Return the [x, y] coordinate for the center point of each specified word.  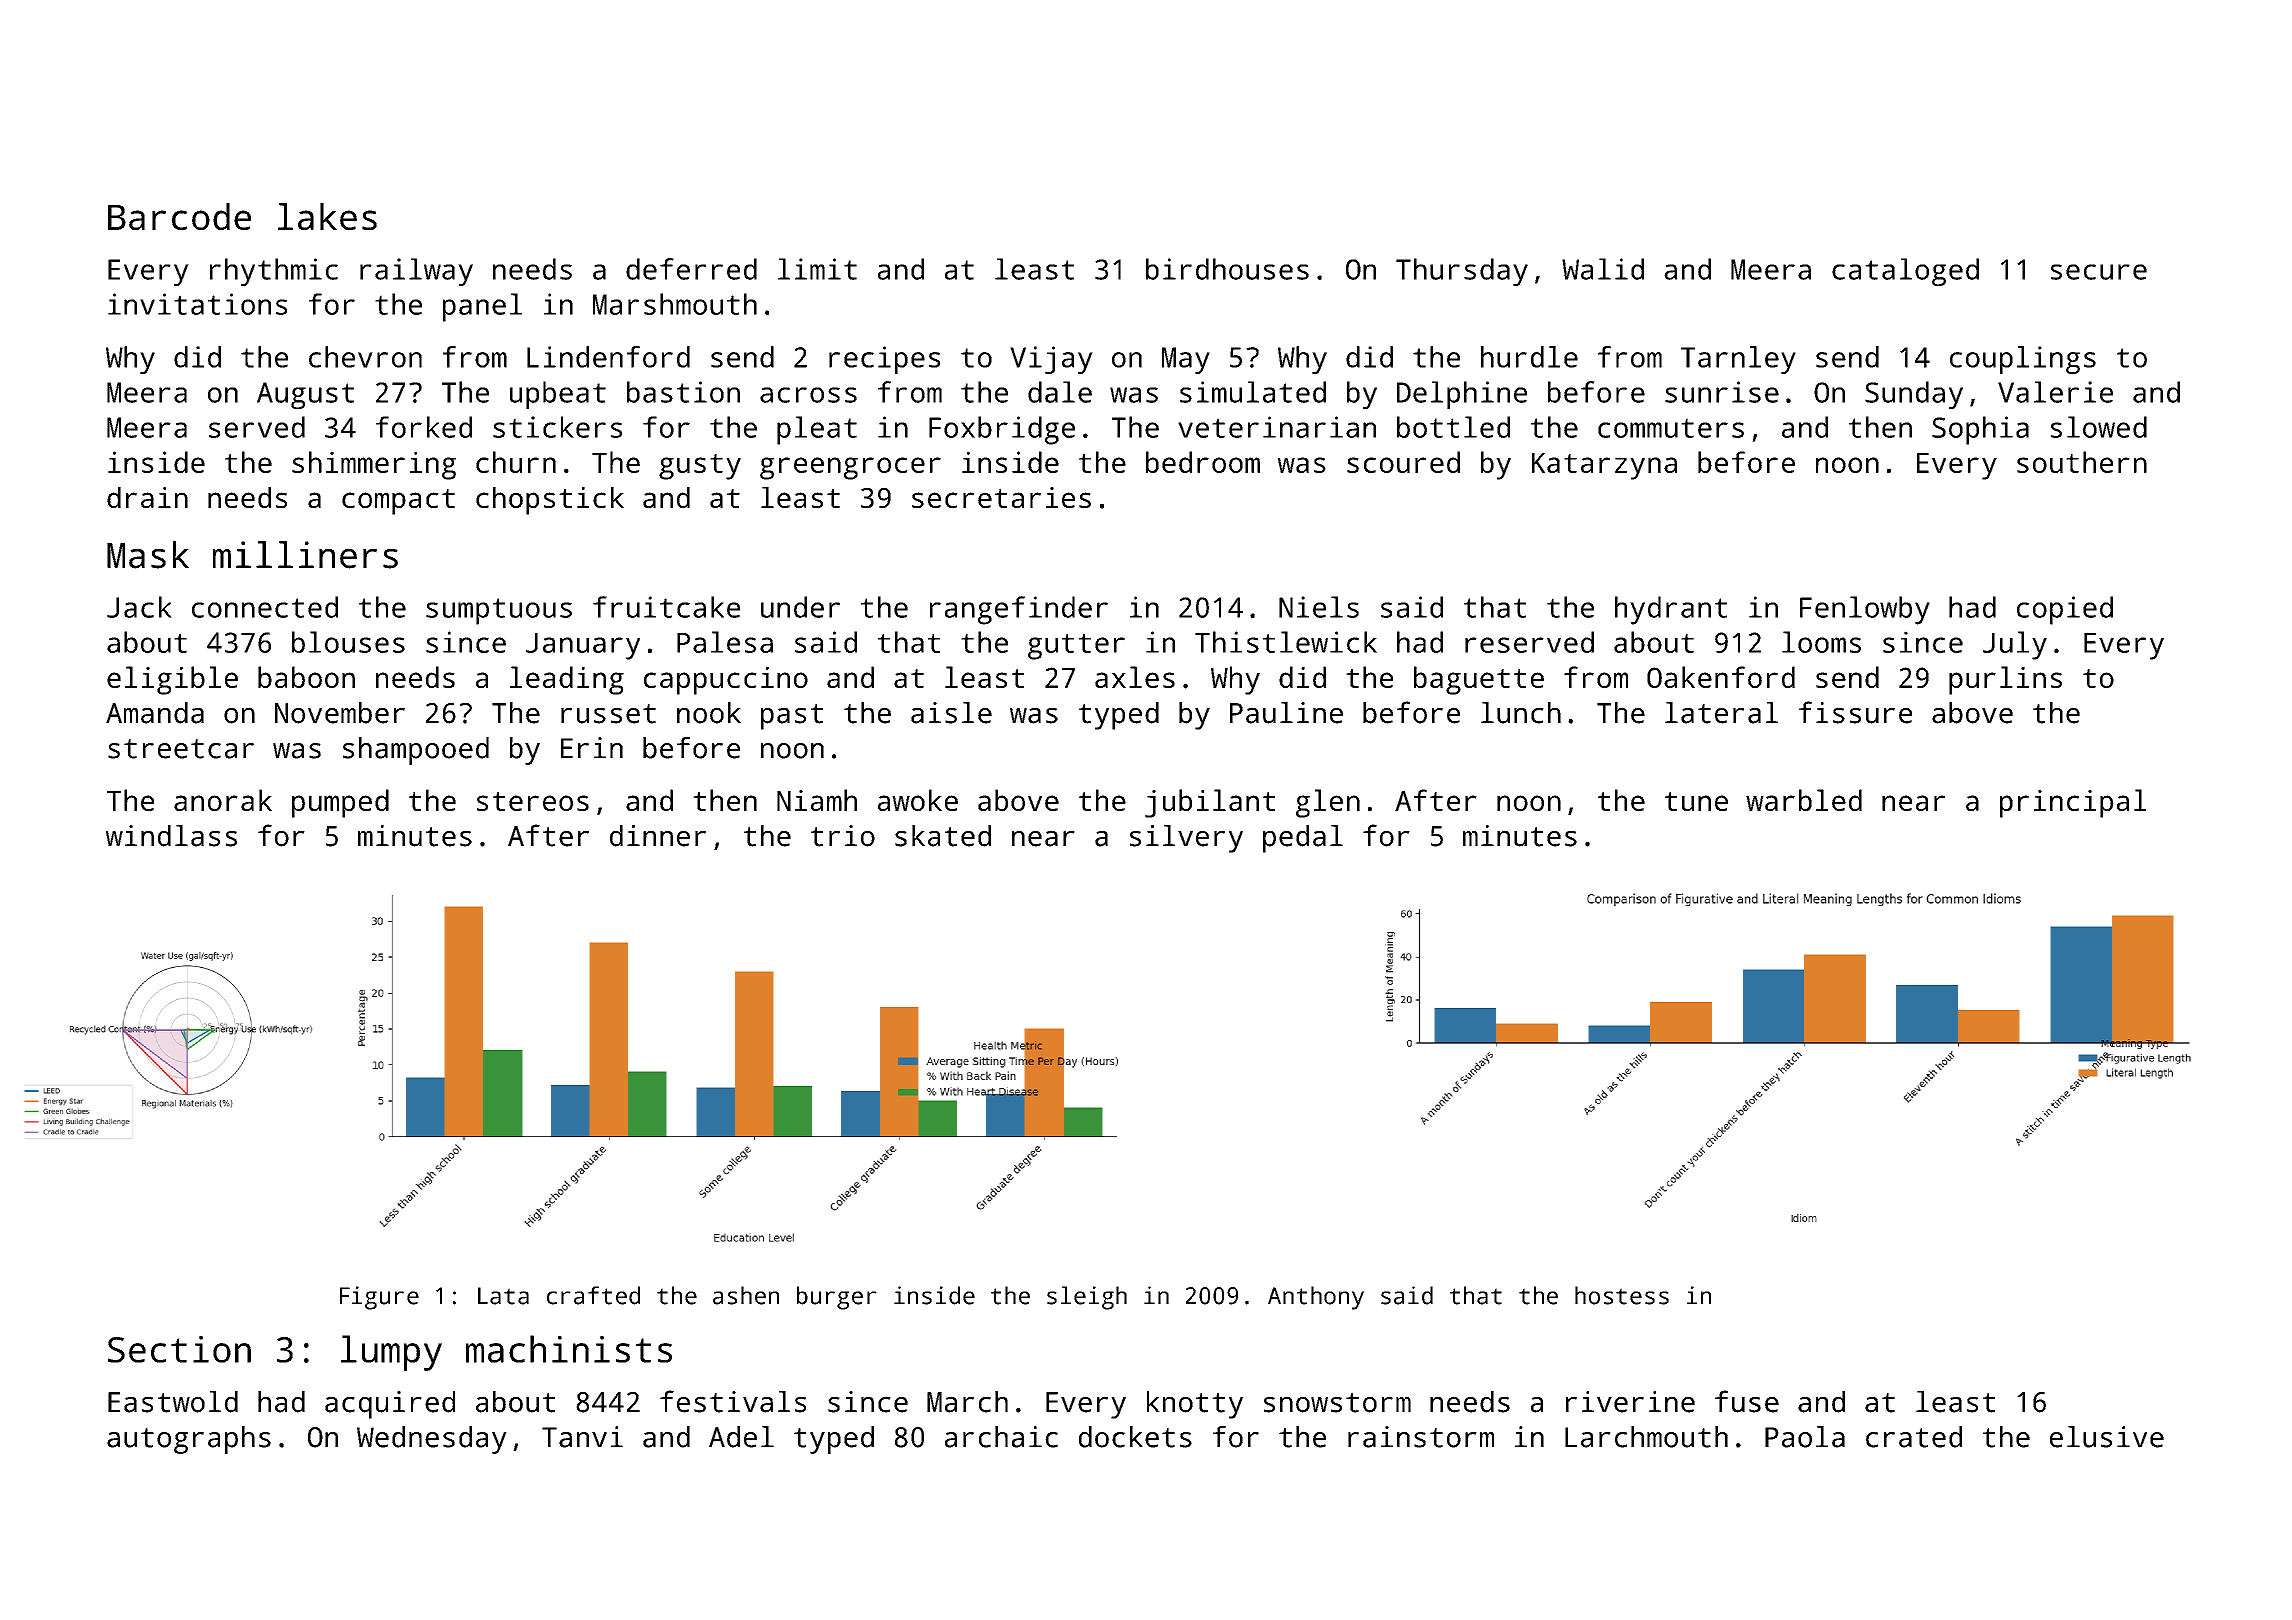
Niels [1319, 607]
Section [179, 1349]
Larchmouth [1646, 1437]
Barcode [179, 216]
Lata [503, 1296]
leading [567, 680]
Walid [1603, 269]
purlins [2005, 680]
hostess [1622, 1295]
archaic [1001, 1437]
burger [837, 1298]
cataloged [1905, 272]
